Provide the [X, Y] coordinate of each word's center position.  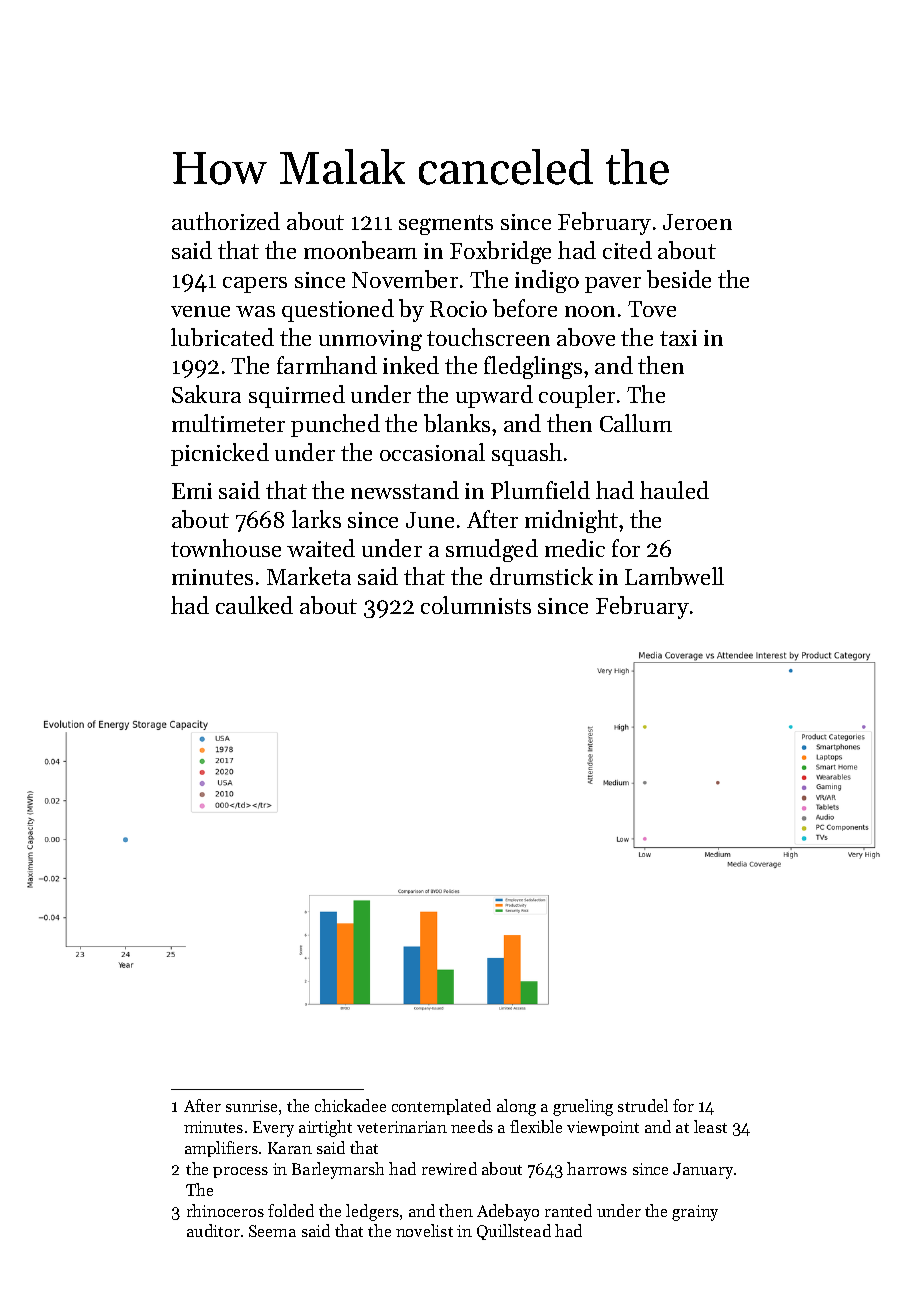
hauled [674, 490]
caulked [254, 605]
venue [200, 311]
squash [527, 454]
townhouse [226, 548]
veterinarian [402, 1127]
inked [411, 365]
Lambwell [674, 576]
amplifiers [221, 1149]
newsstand [405, 490]
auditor [213, 1230]
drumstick [541, 576]
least [710, 1126]
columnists [476, 605]
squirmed [297, 396]
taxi [678, 338]
